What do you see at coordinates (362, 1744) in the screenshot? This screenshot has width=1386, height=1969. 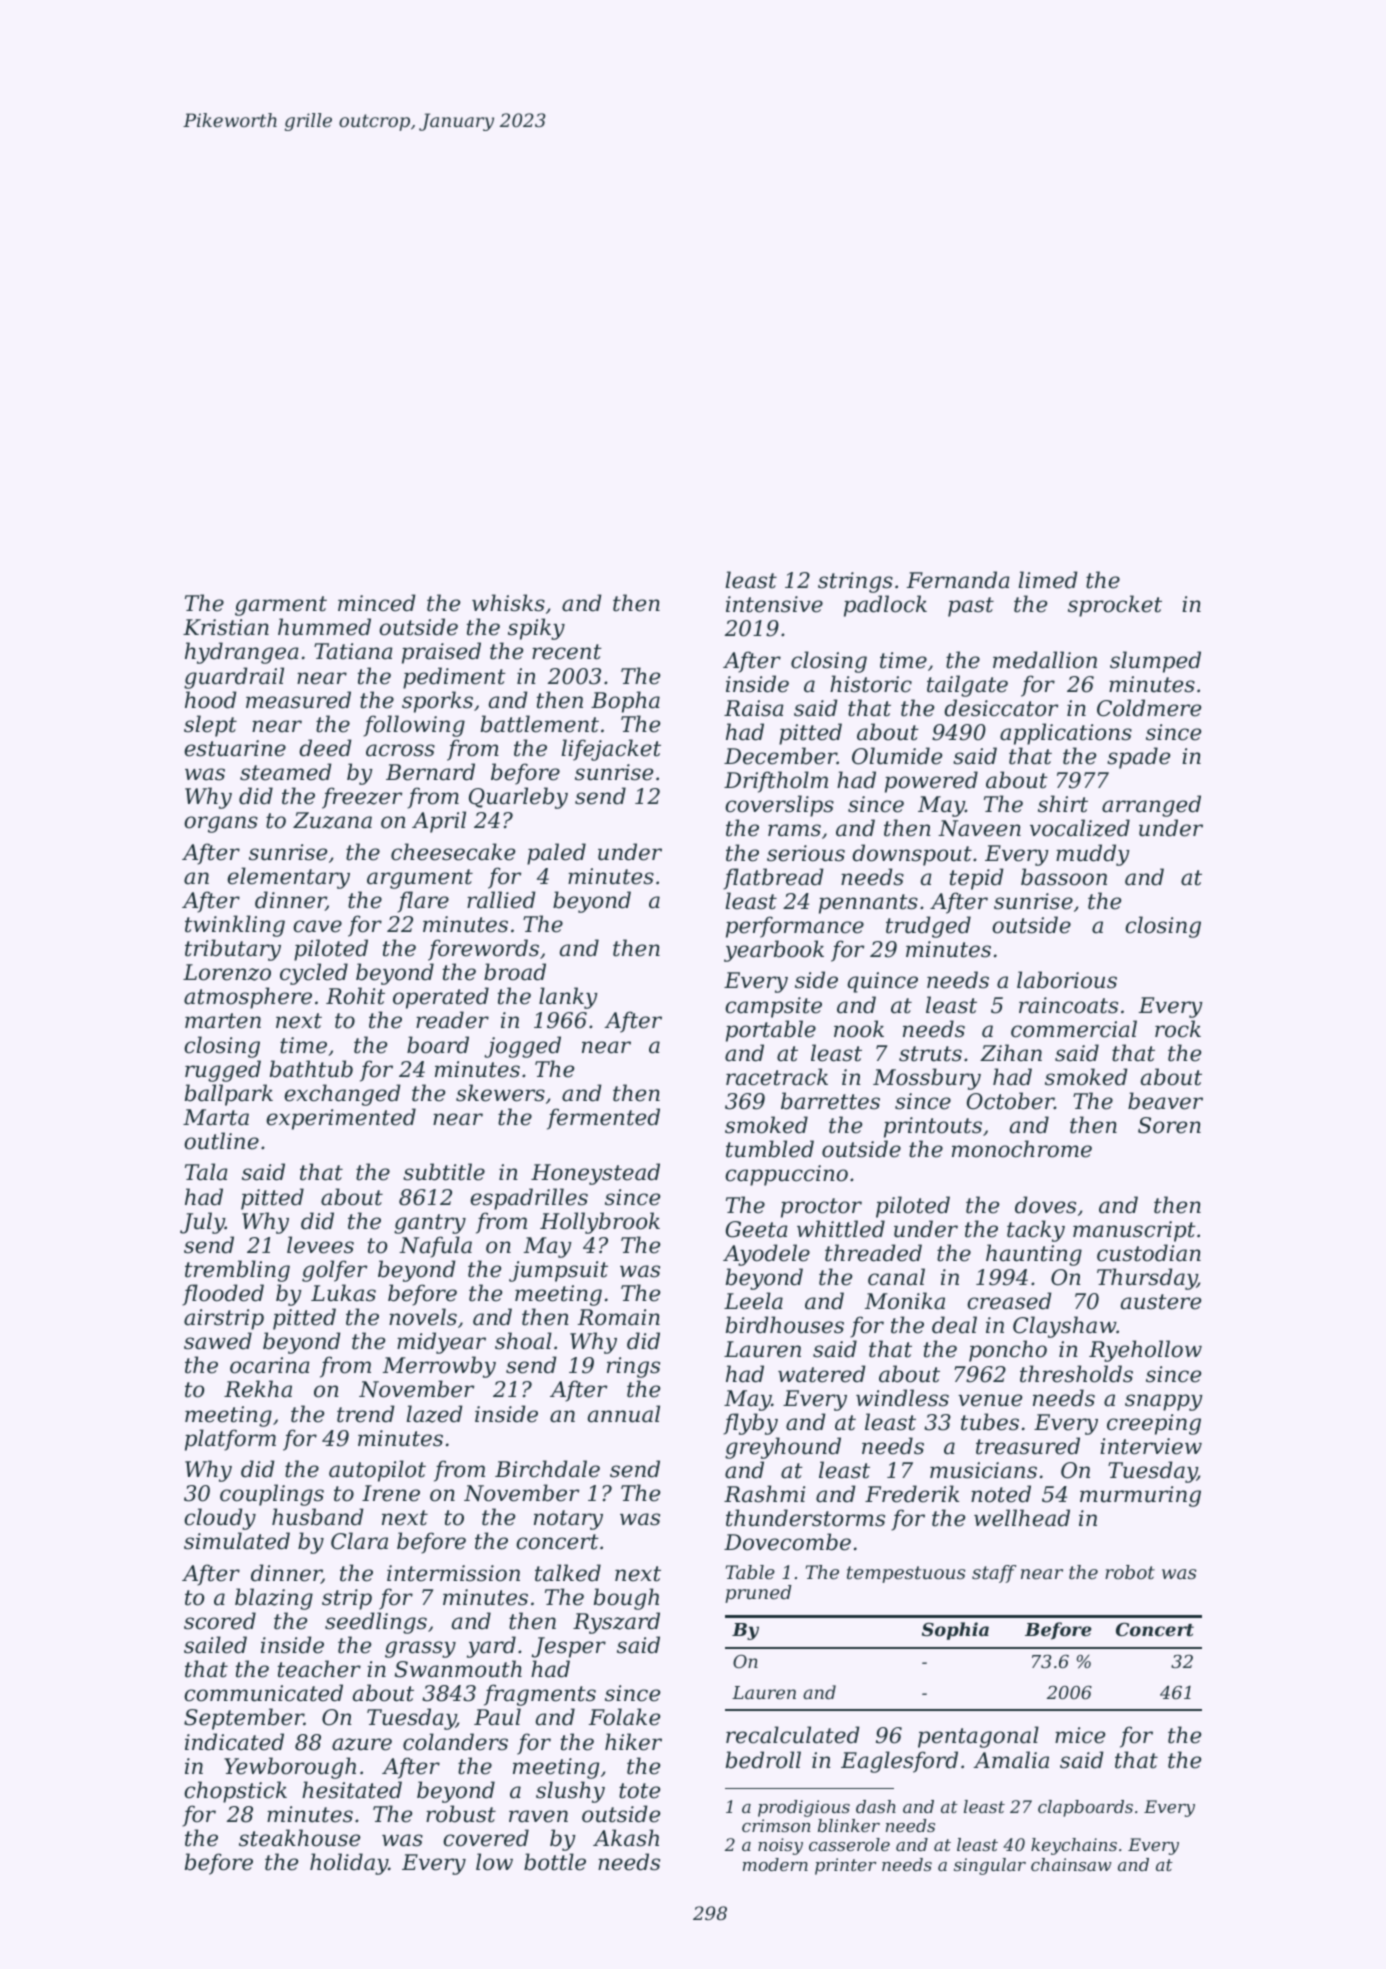 I see `azure` at bounding box center [362, 1744].
